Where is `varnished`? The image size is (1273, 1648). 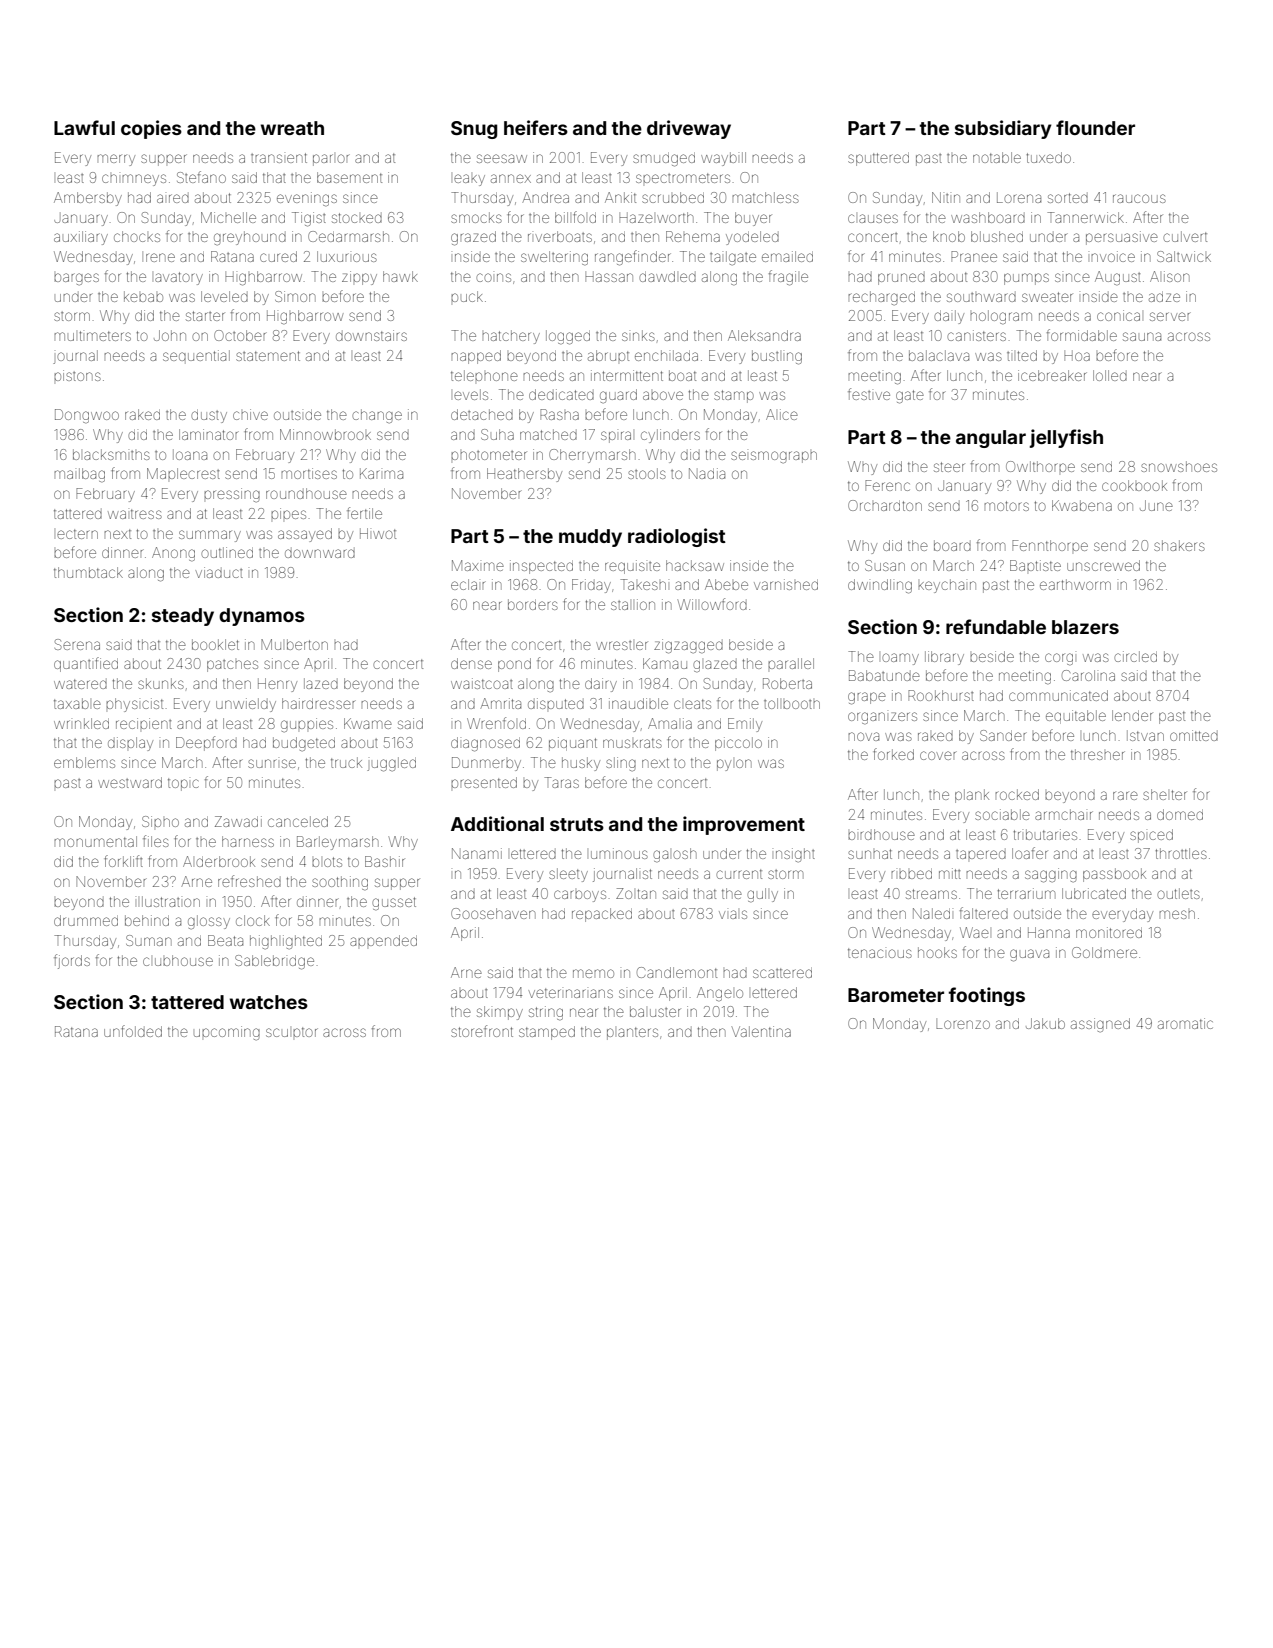
varnished is located at coordinates (786, 584).
